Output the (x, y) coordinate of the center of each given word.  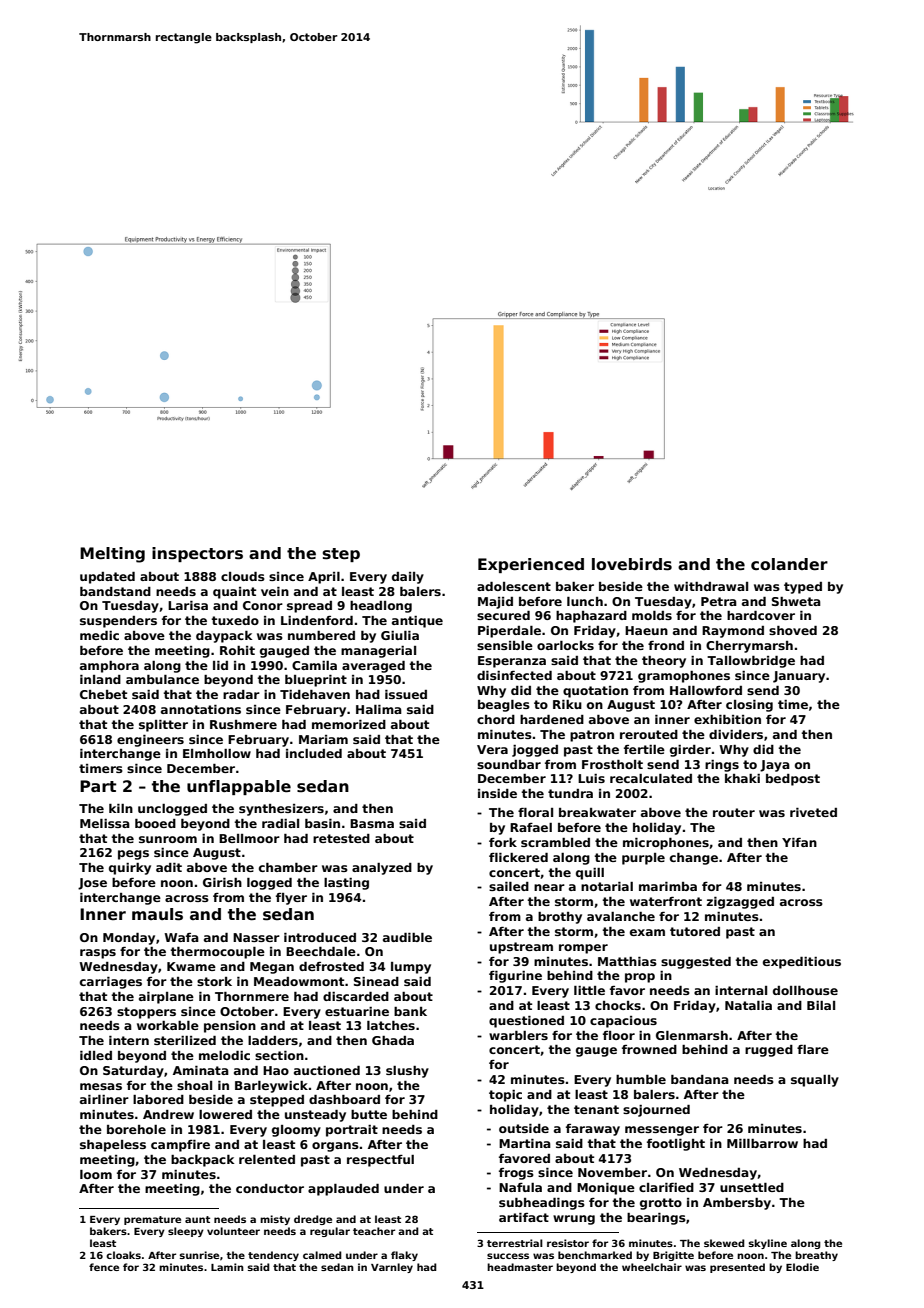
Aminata (201, 1070)
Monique (606, 1189)
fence (104, 1267)
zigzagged (740, 903)
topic (505, 1096)
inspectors (197, 554)
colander (789, 564)
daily (408, 578)
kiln (121, 808)
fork (503, 842)
